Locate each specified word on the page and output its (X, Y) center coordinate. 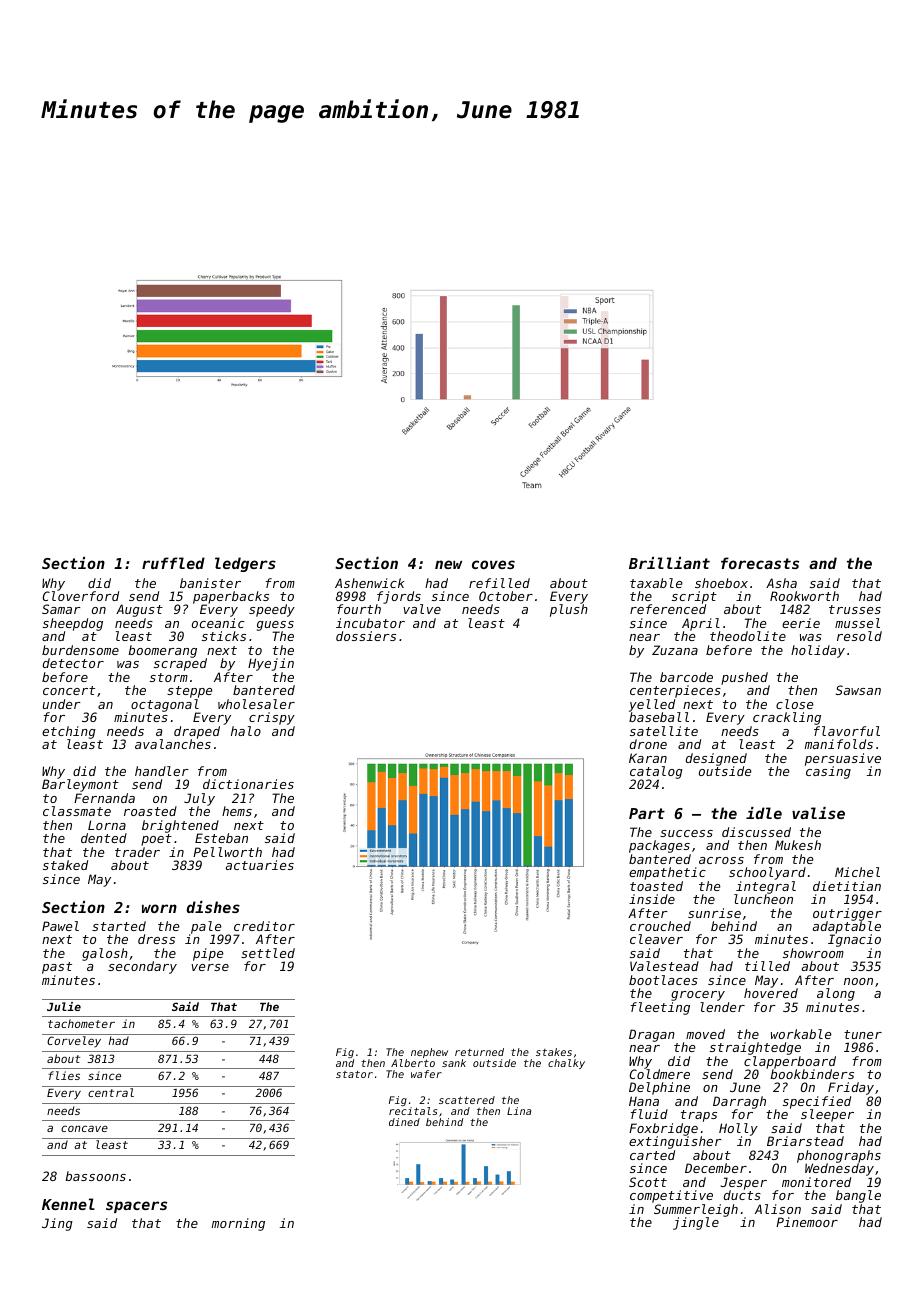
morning (238, 1224)
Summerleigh (696, 1210)
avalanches (173, 744)
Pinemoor (807, 1222)
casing (828, 772)
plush (569, 611)
